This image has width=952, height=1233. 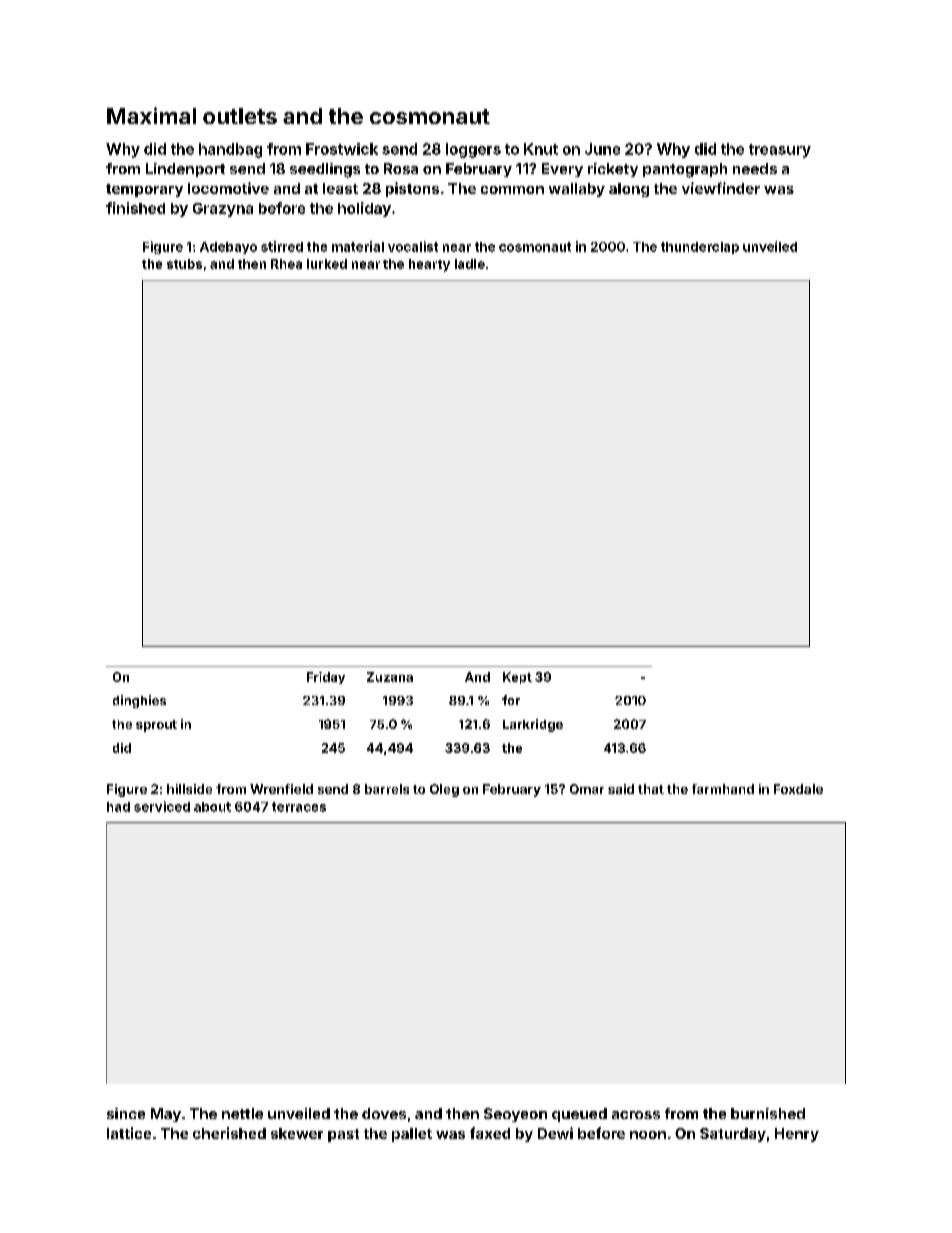 What do you see at coordinates (512, 190) in the image?
I see `common` at bounding box center [512, 190].
